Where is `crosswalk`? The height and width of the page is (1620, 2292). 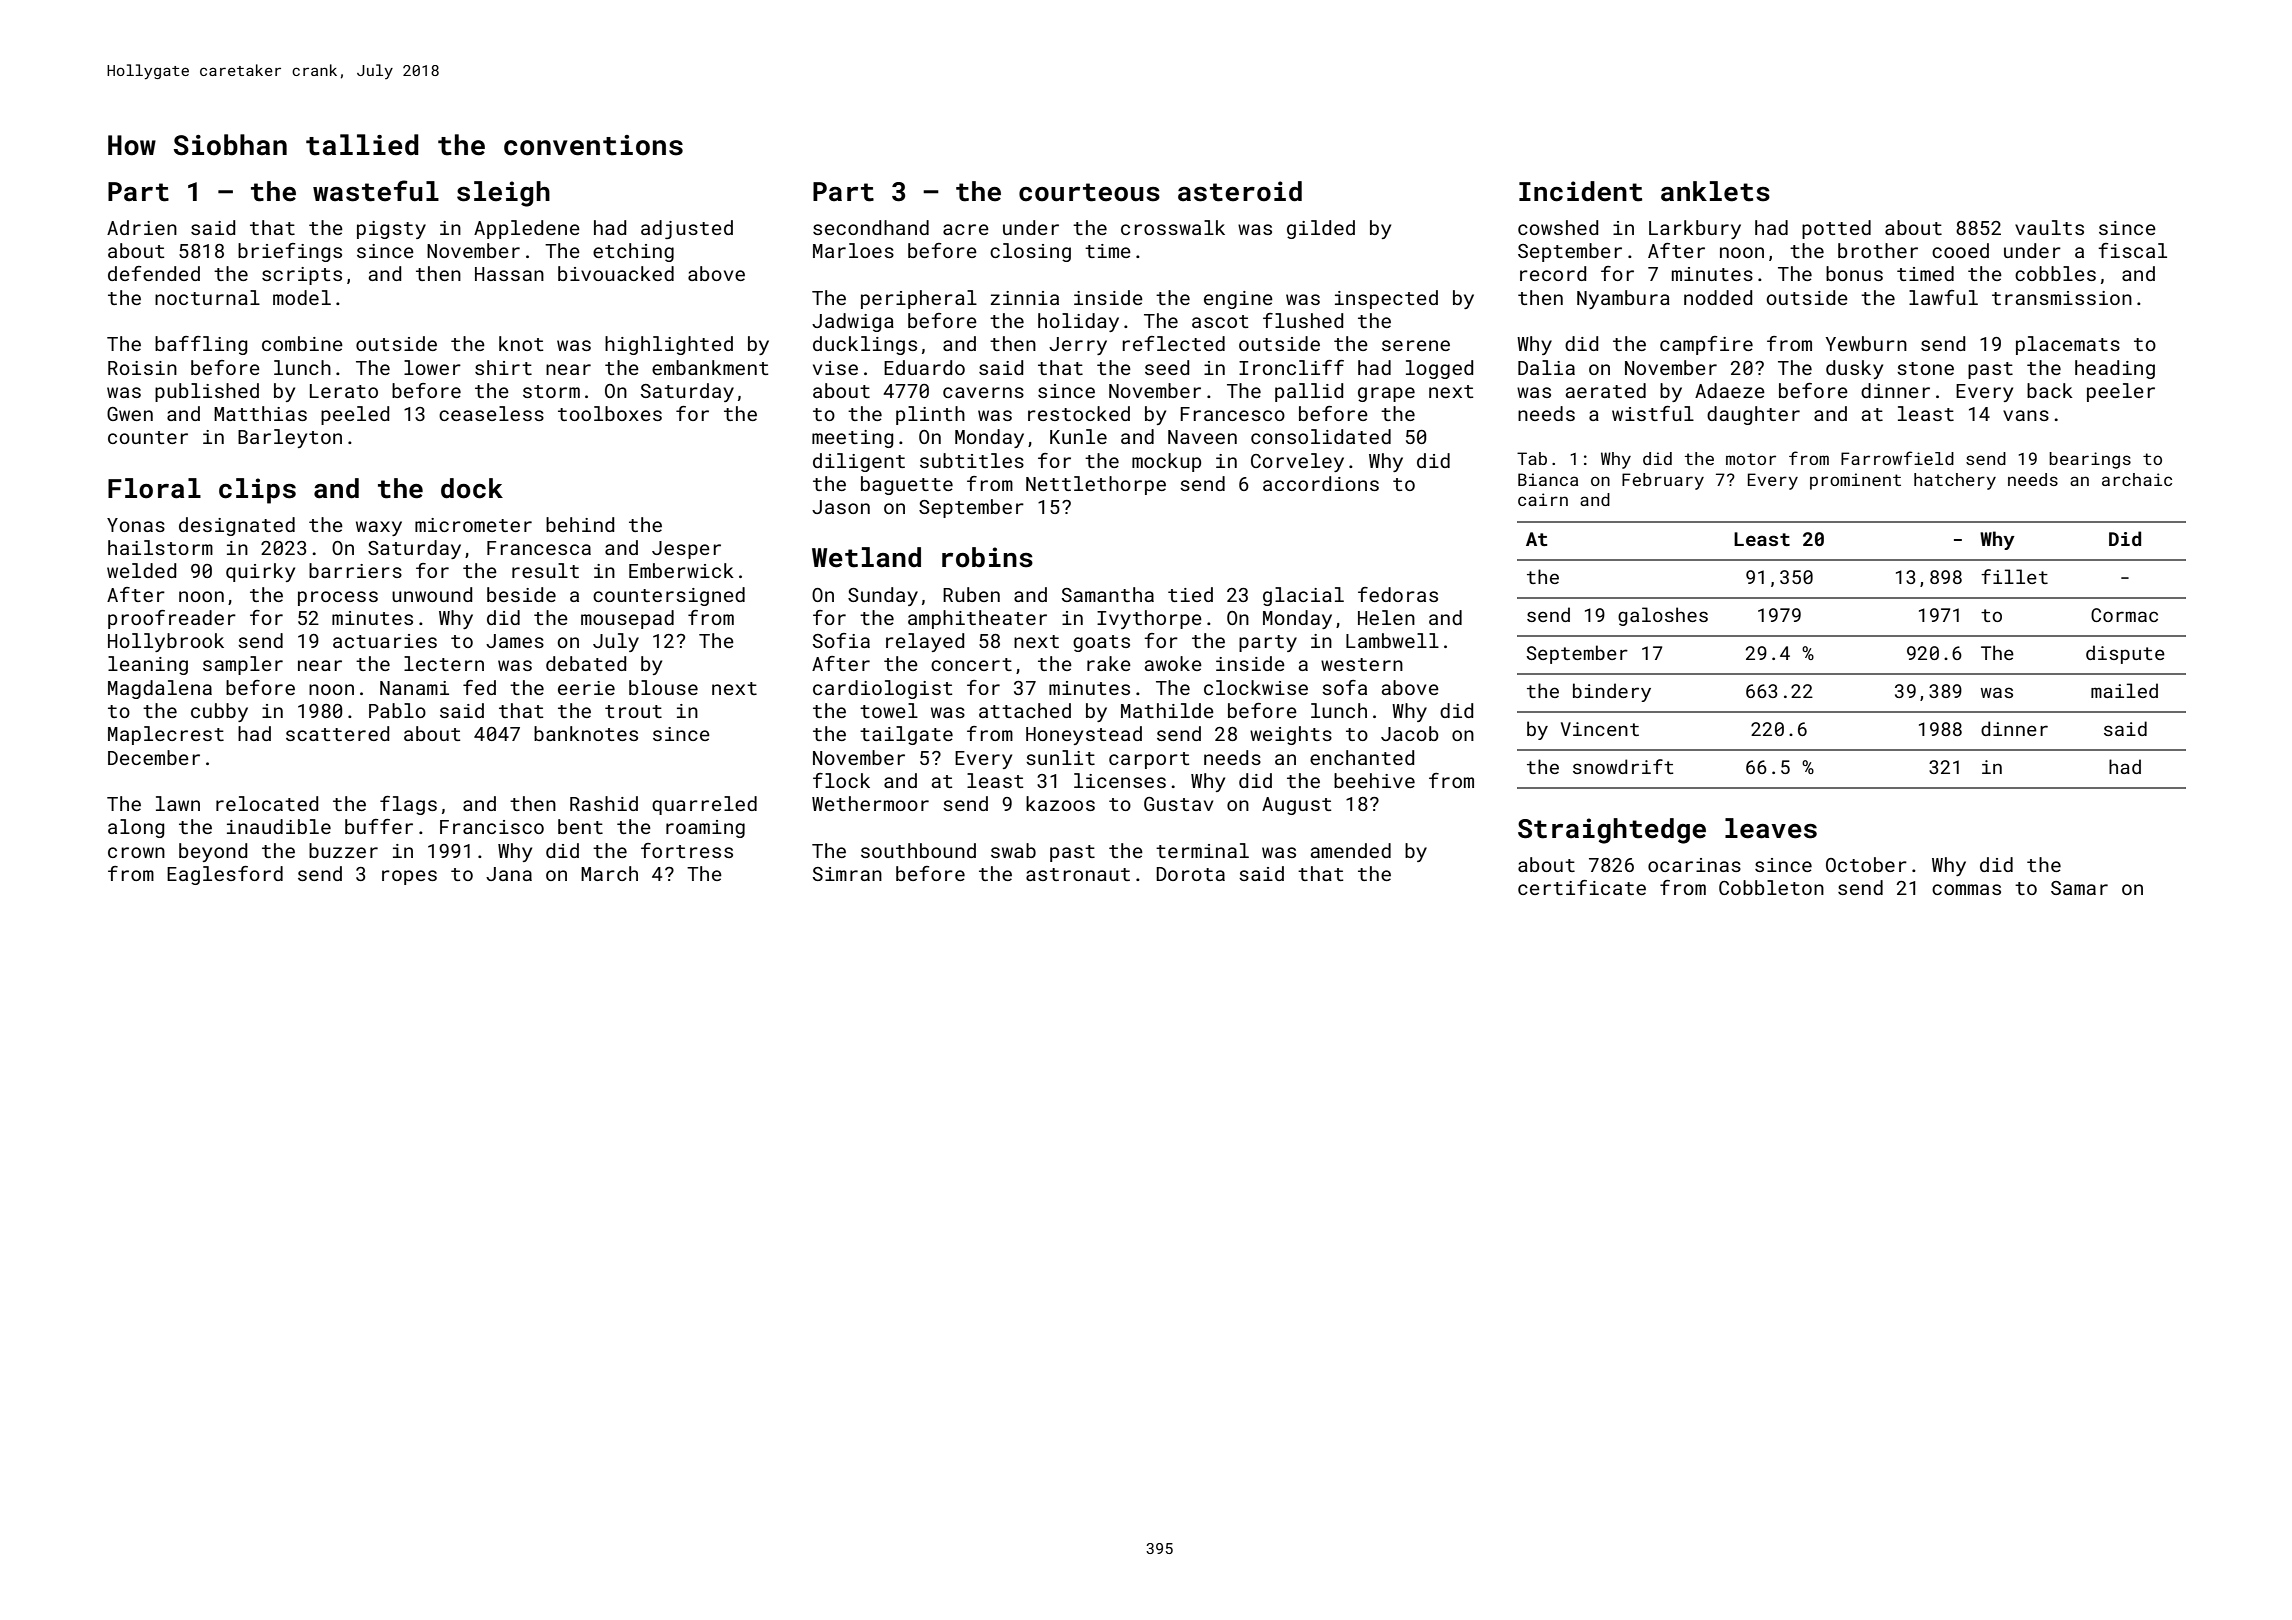
crosswalk is located at coordinates (1173, 227).
